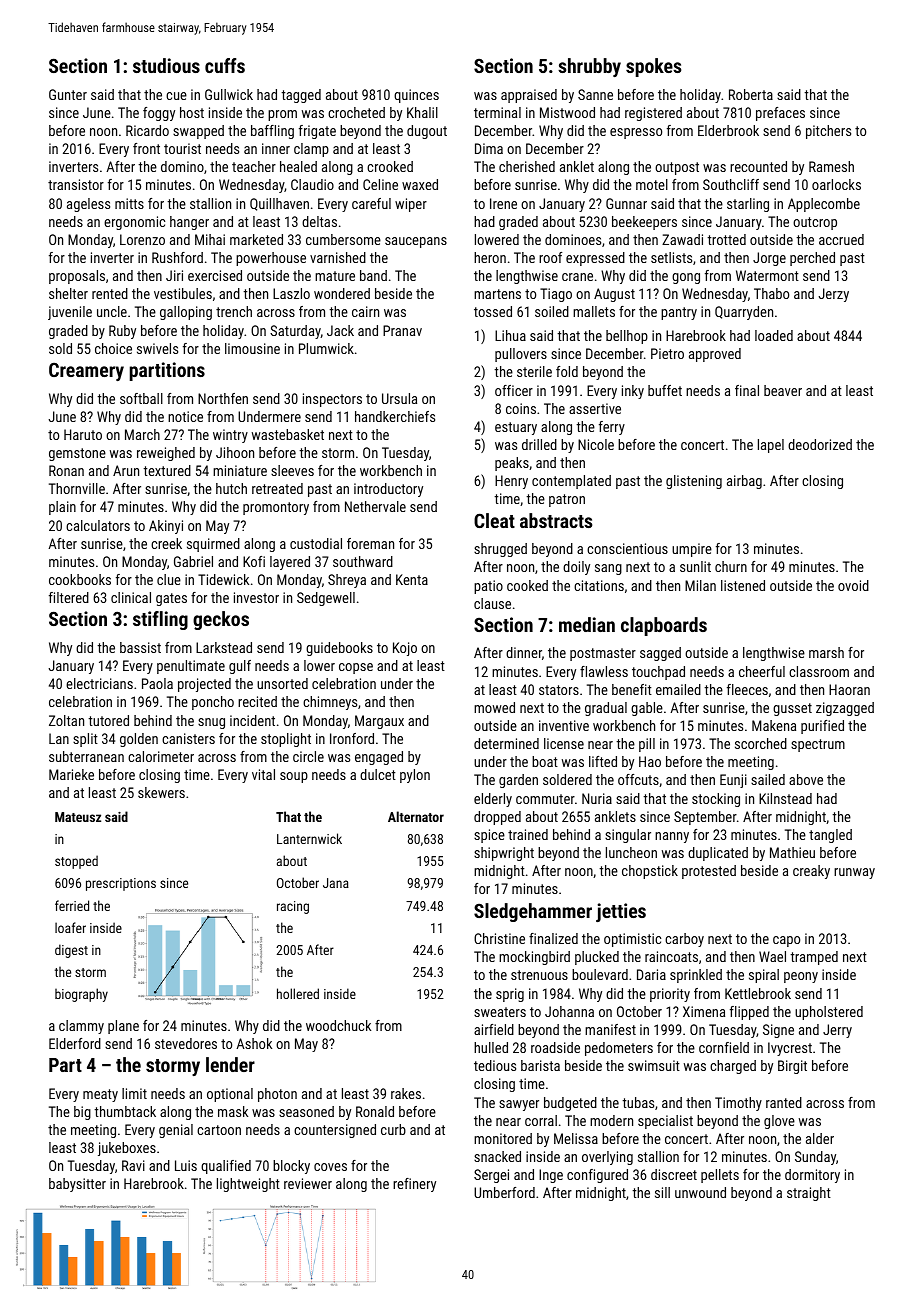 This screenshot has width=924, height=1308. I want to click on Nethervale, so click(375, 506).
